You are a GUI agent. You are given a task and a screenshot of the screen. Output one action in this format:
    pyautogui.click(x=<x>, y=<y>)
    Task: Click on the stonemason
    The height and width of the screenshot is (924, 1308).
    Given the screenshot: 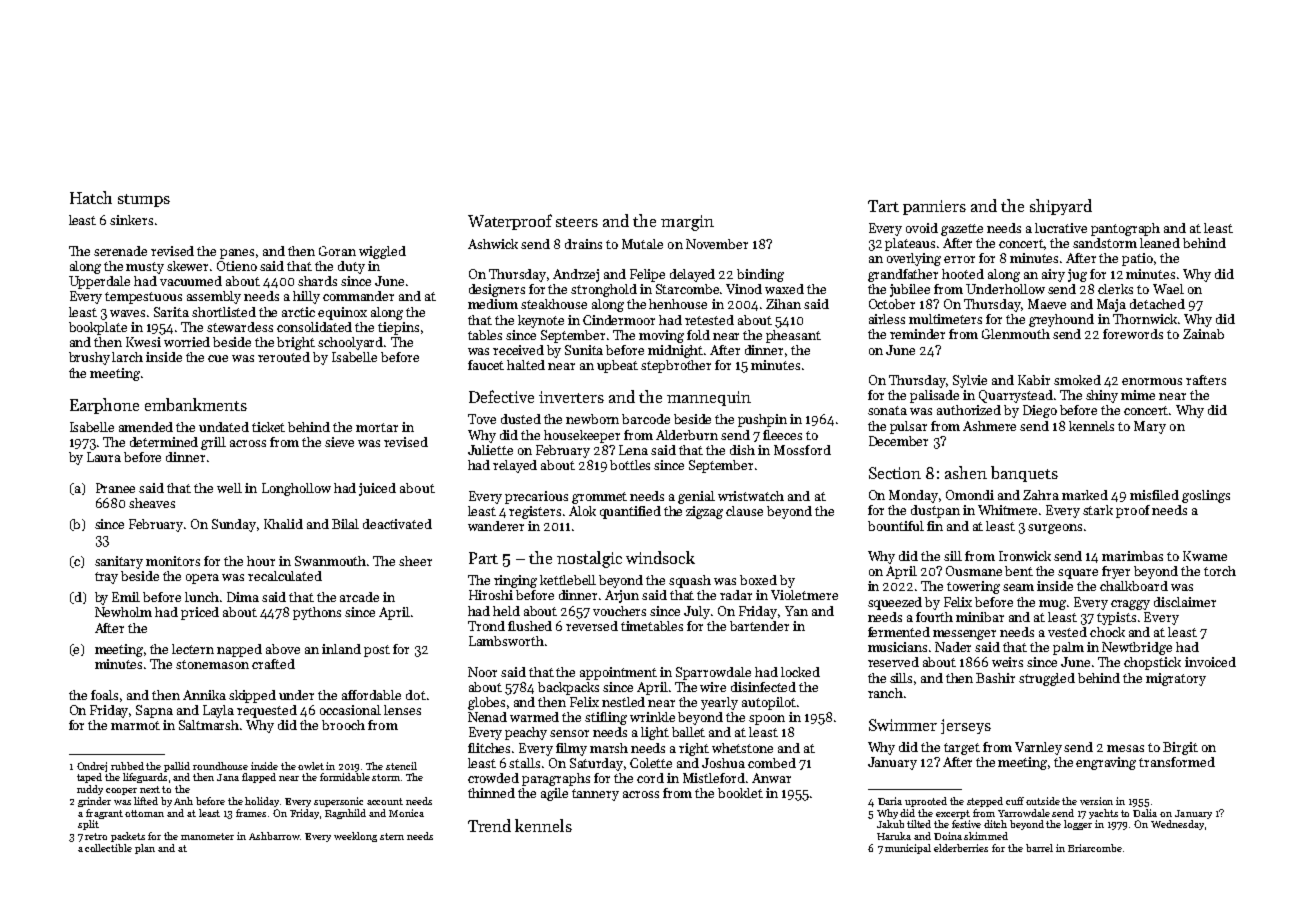 What is the action you would take?
    pyautogui.click(x=212, y=664)
